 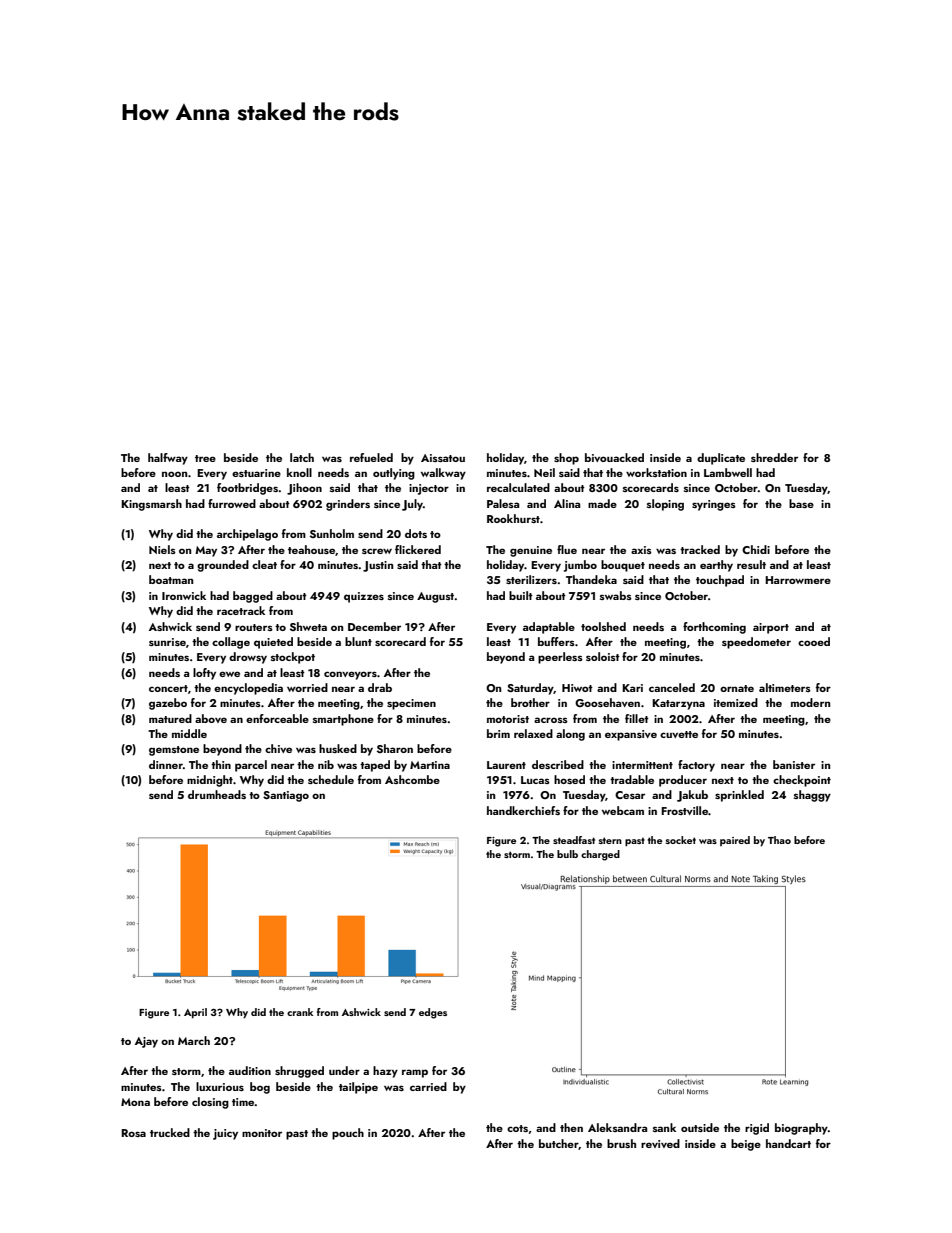 I want to click on modern, so click(x=810, y=702).
